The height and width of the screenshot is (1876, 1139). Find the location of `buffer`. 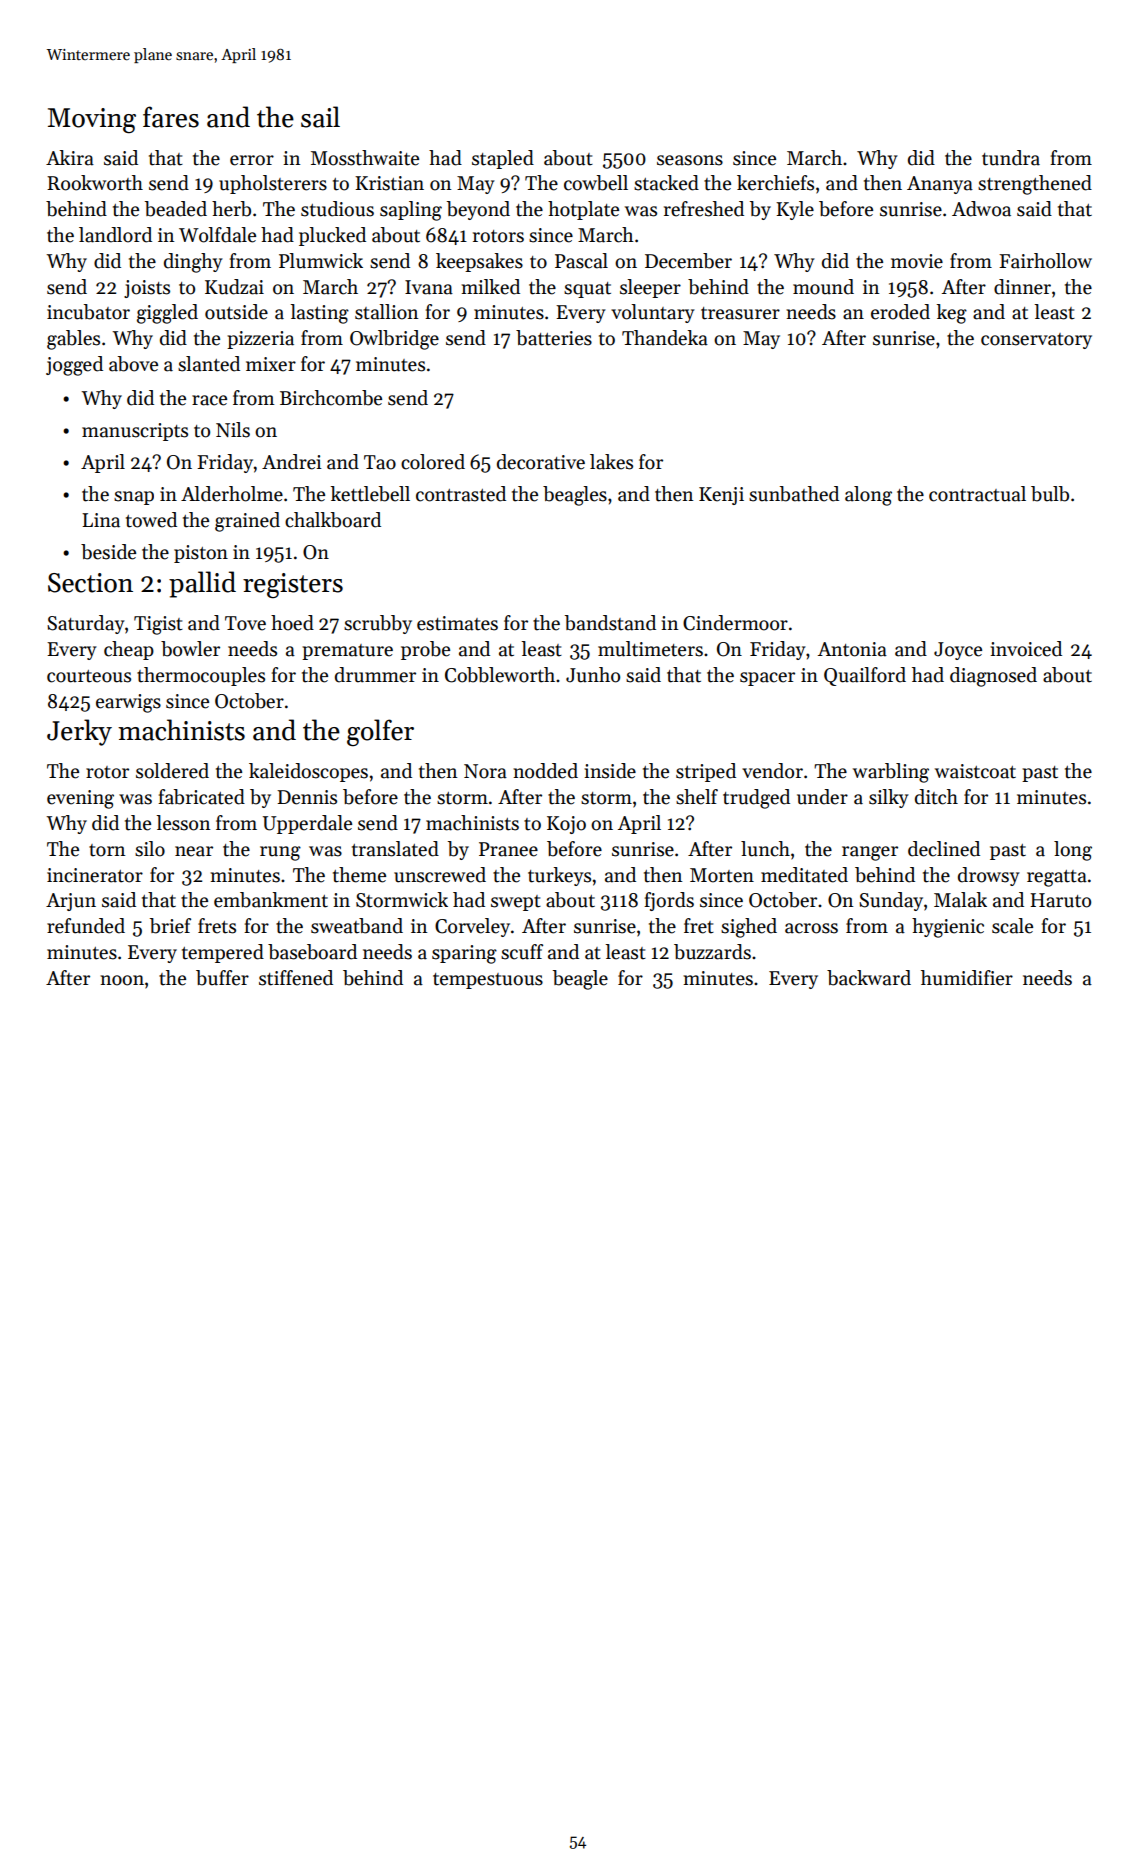

buffer is located at coordinates (222, 978).
